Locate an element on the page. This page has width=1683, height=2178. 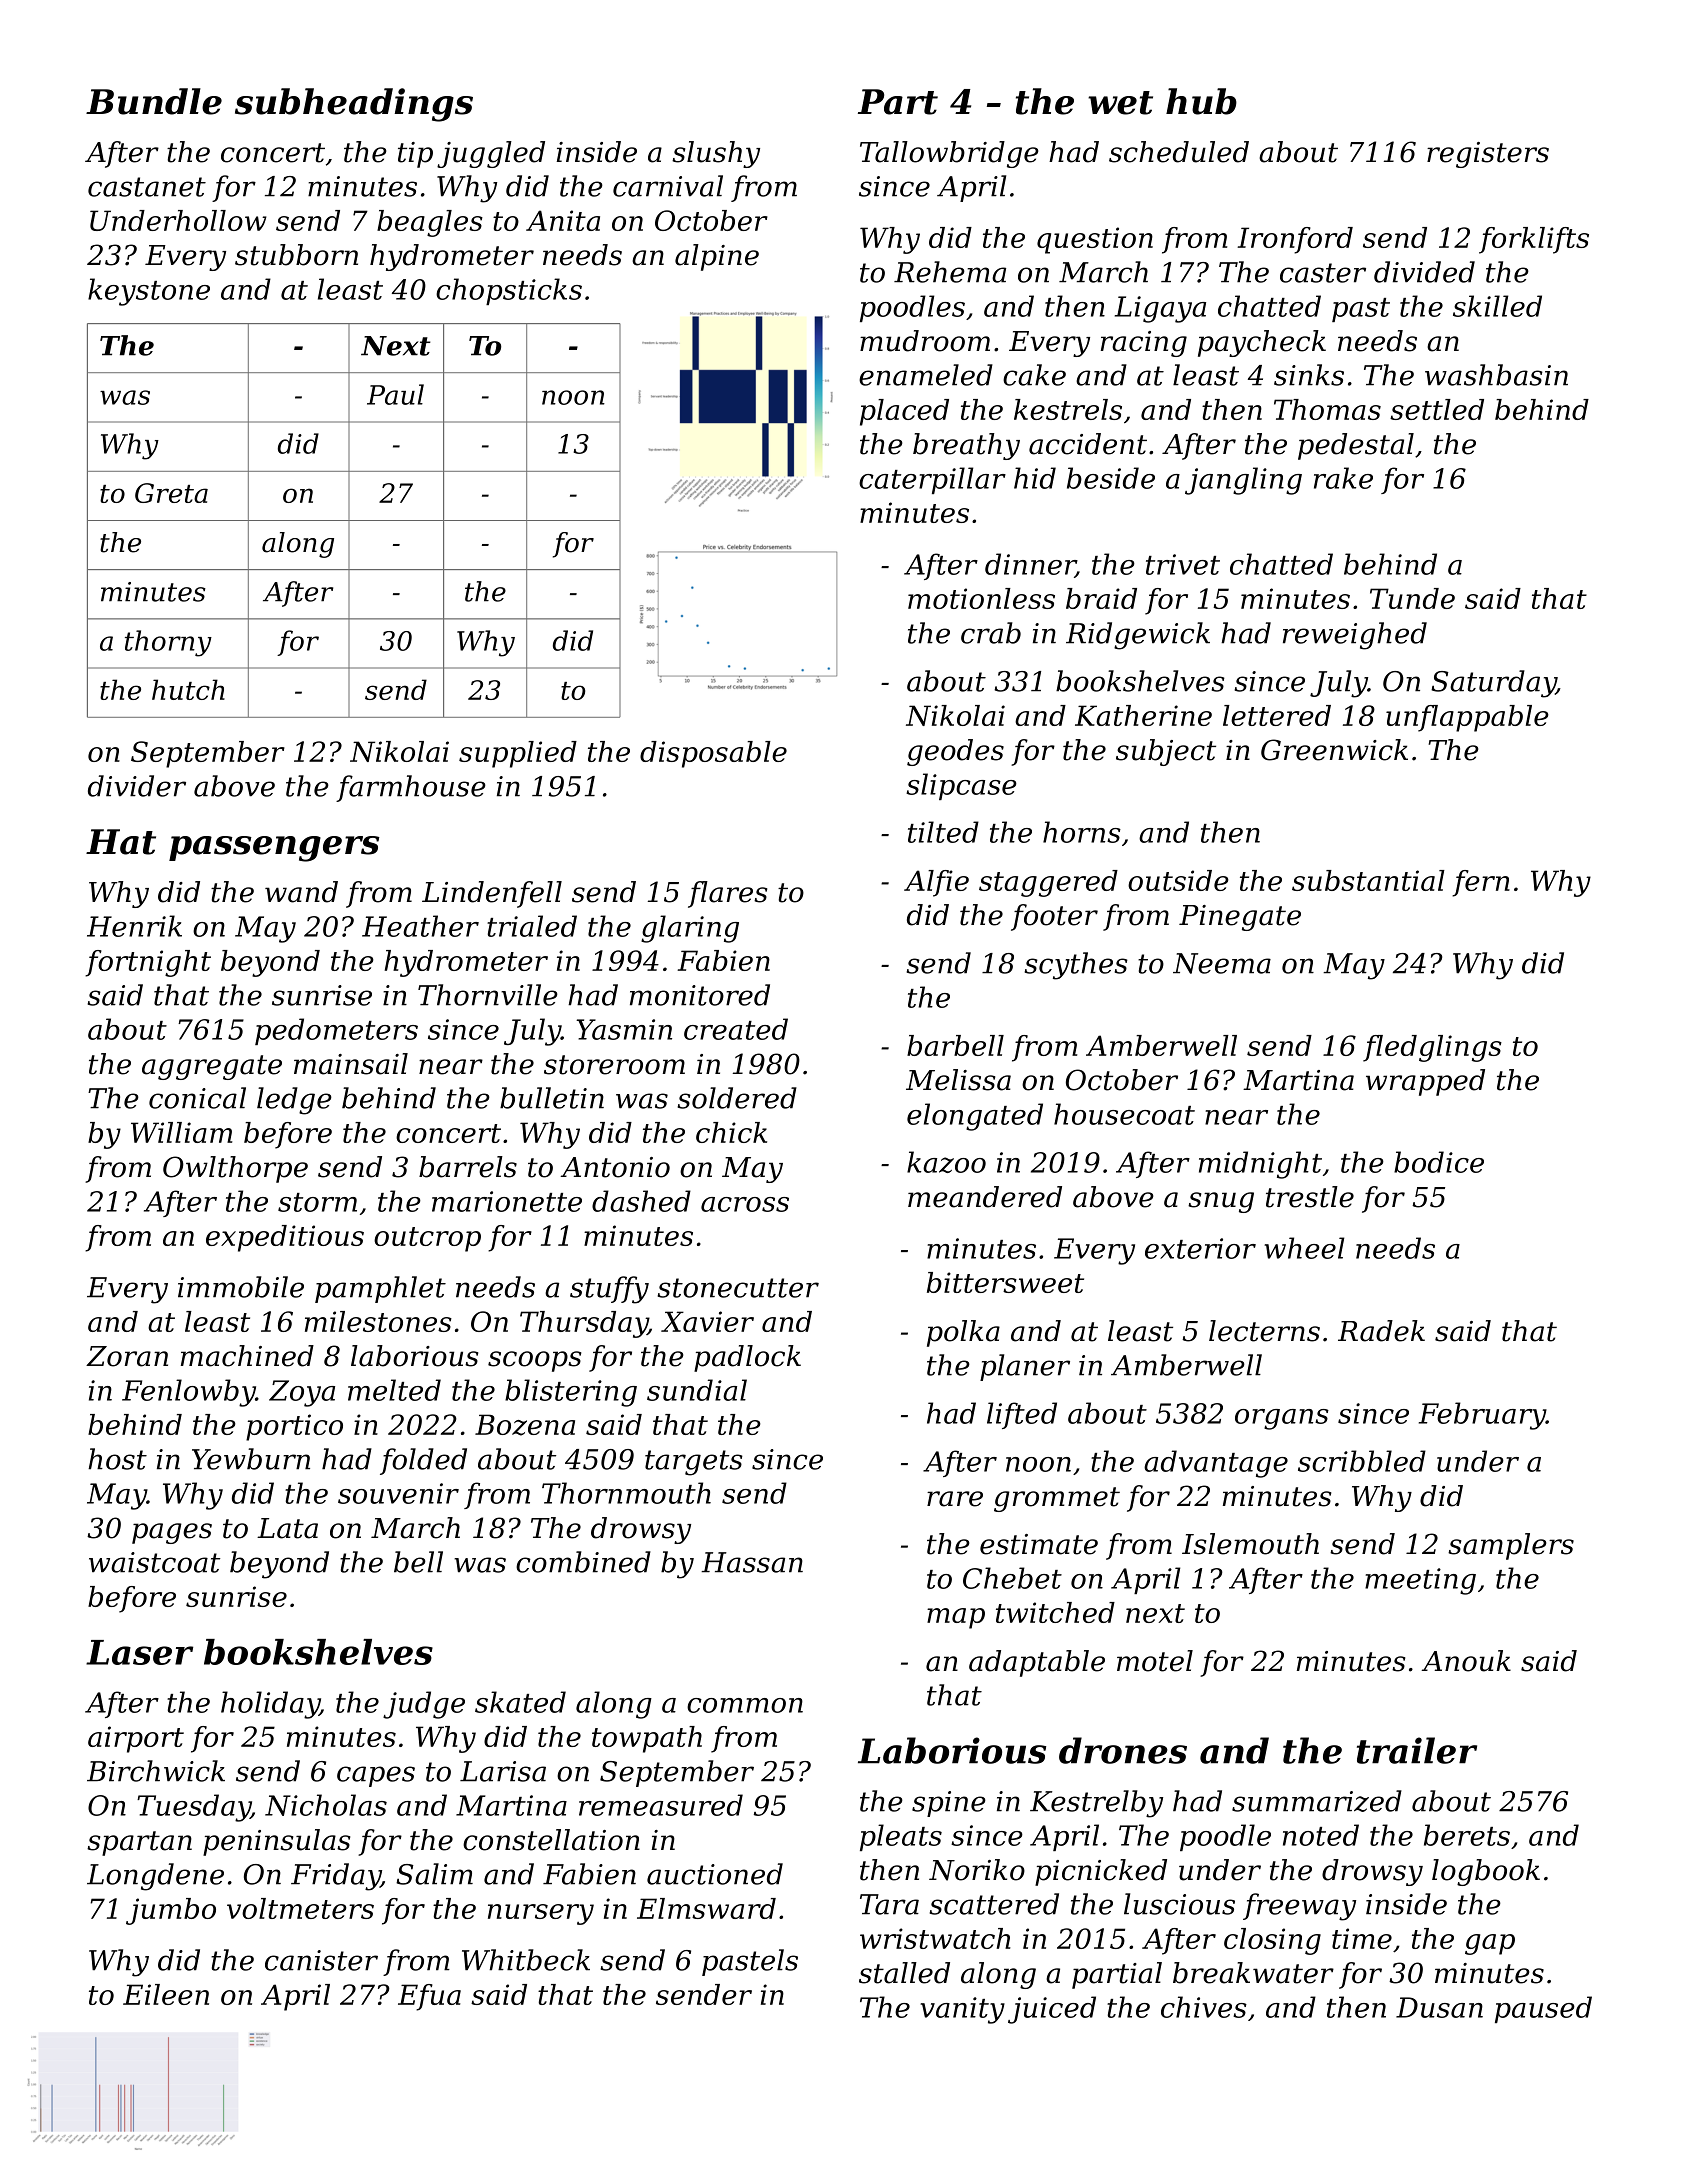
Eileen is located at coordinates (166, 1994).
